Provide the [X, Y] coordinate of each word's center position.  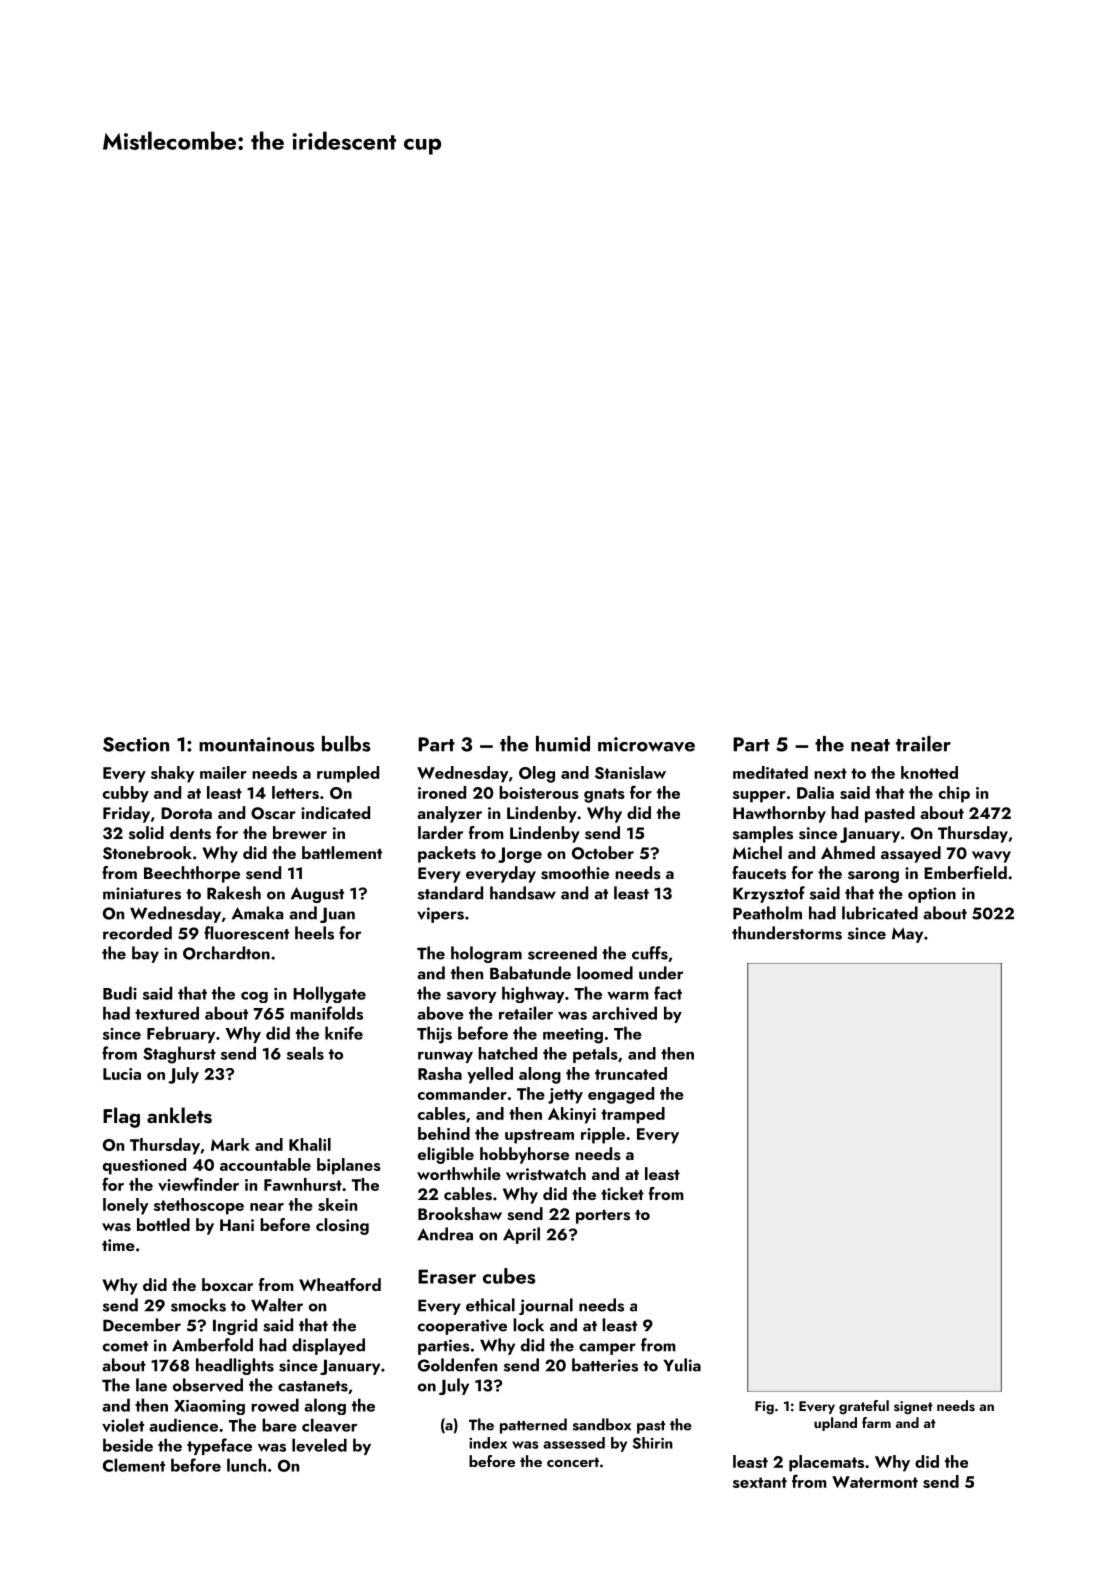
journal [546, 1306]
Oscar [273, 813]
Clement [134, 1465]
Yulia [682, 1365]
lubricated [880, 913]
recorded [137, 933]
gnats [604, 795]
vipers [440, 915]
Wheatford [340, 1284]
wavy [991, 857]
